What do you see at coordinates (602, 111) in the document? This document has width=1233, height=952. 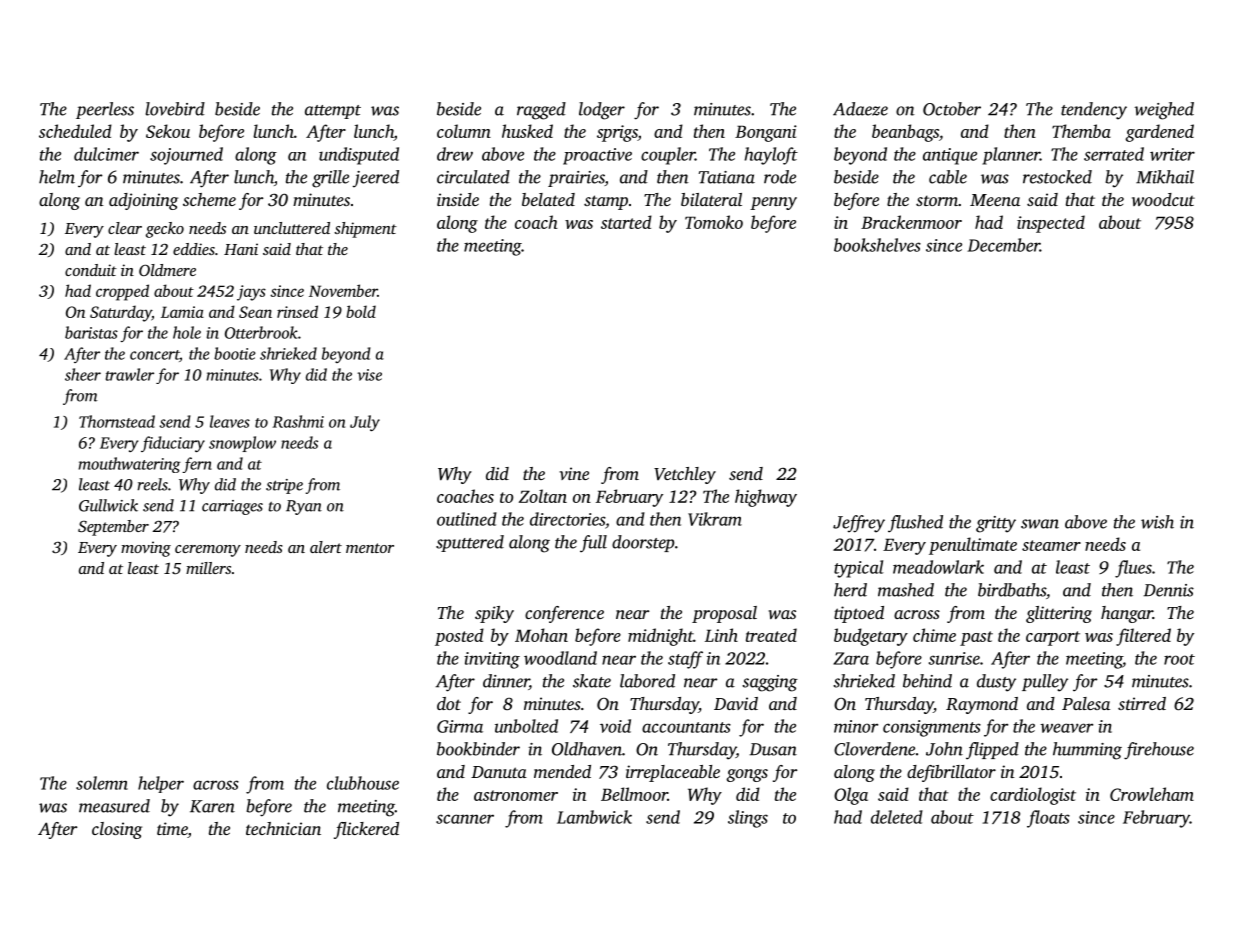 I see `lodger` at bounding box center [602, 111].
